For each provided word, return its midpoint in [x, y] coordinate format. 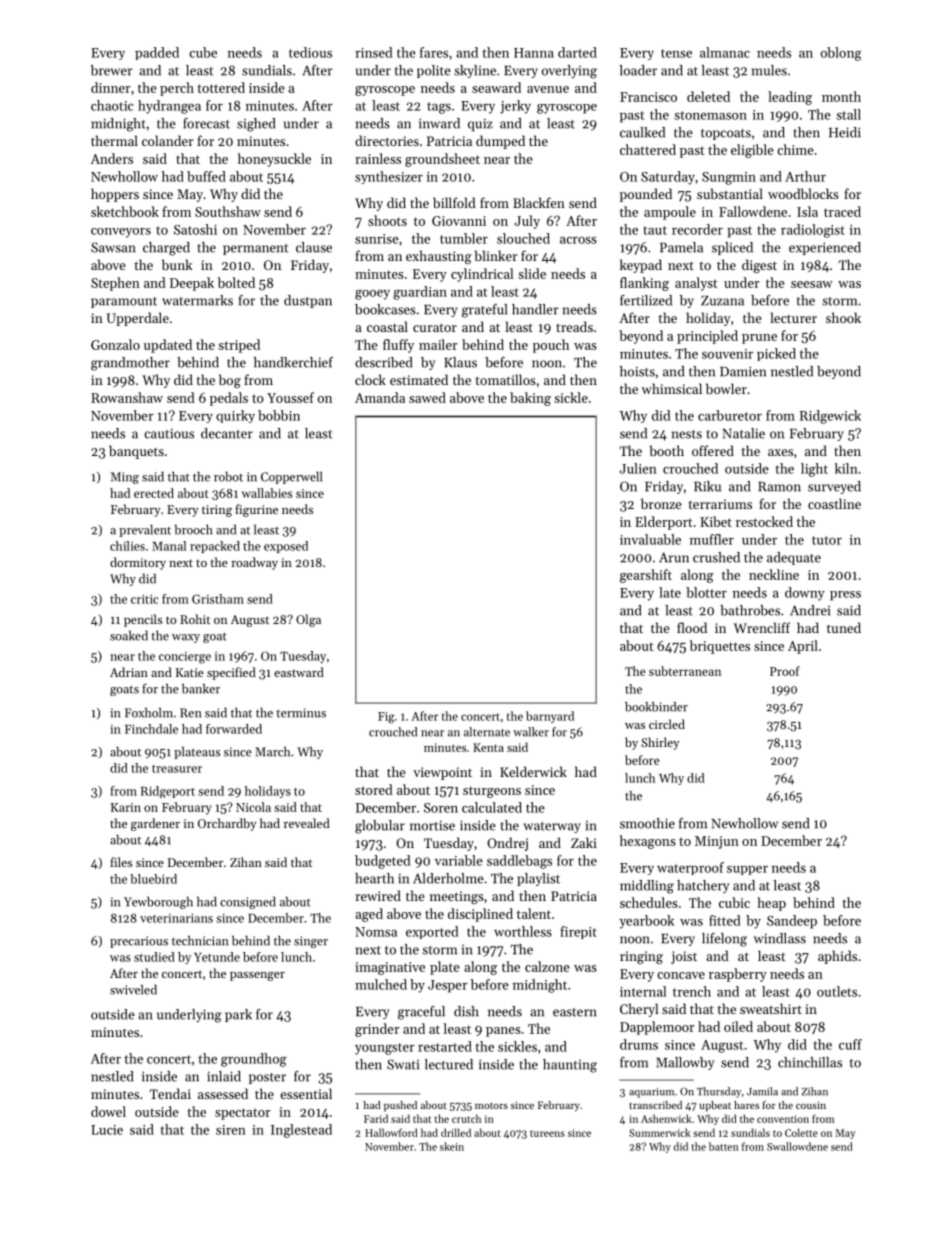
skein [452, 1146]
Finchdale [151, 729]
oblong [841, 54]
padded [157, 53]
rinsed [374, 52]
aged [369, 915]
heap [771, 904]
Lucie [107, 1130]
